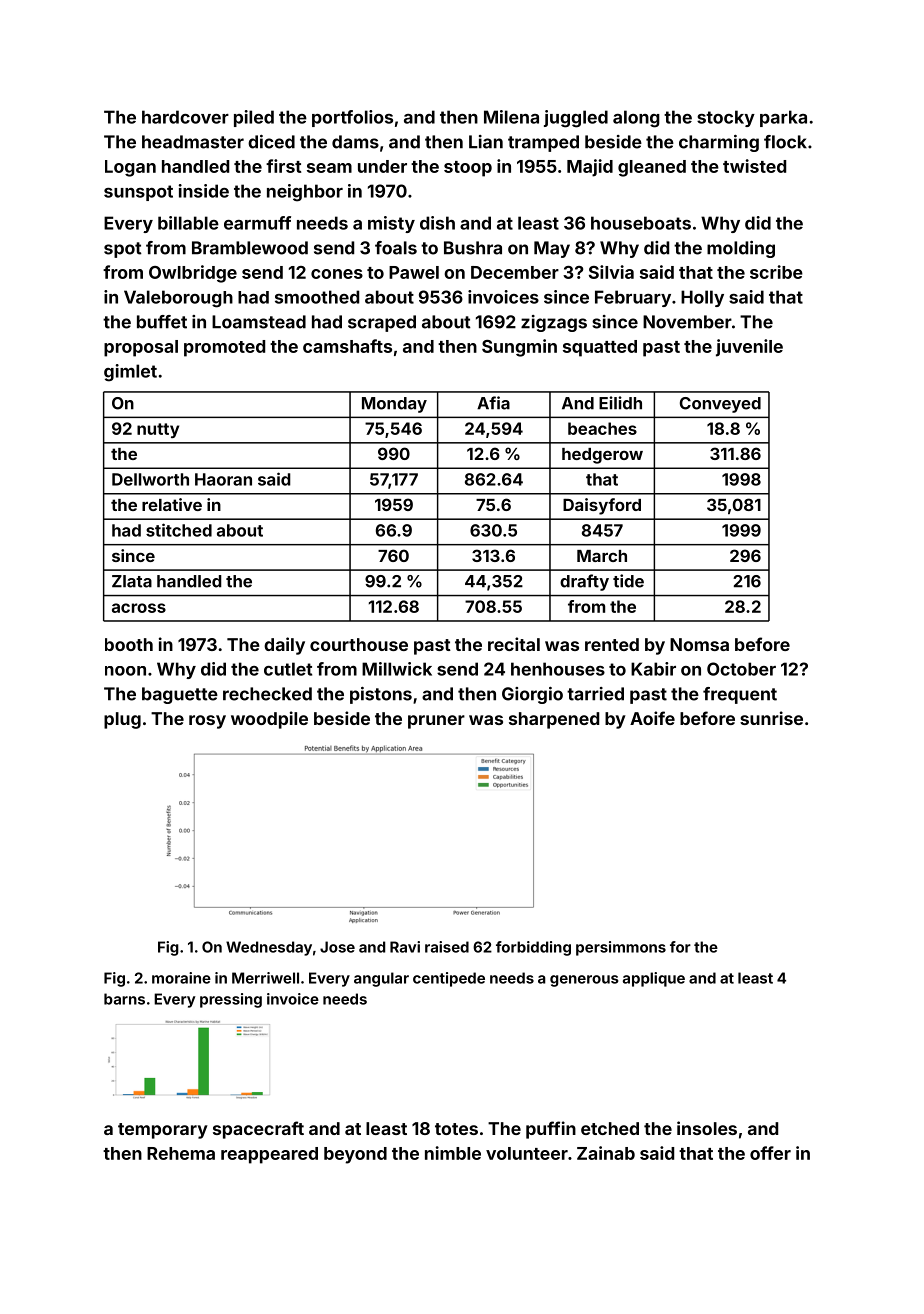 The height and width of the screenshot is (1314, 924). What do you see at coordinates (740, 695) in the screenshot?
I see `frequent` at bounding box center [740, 695].
